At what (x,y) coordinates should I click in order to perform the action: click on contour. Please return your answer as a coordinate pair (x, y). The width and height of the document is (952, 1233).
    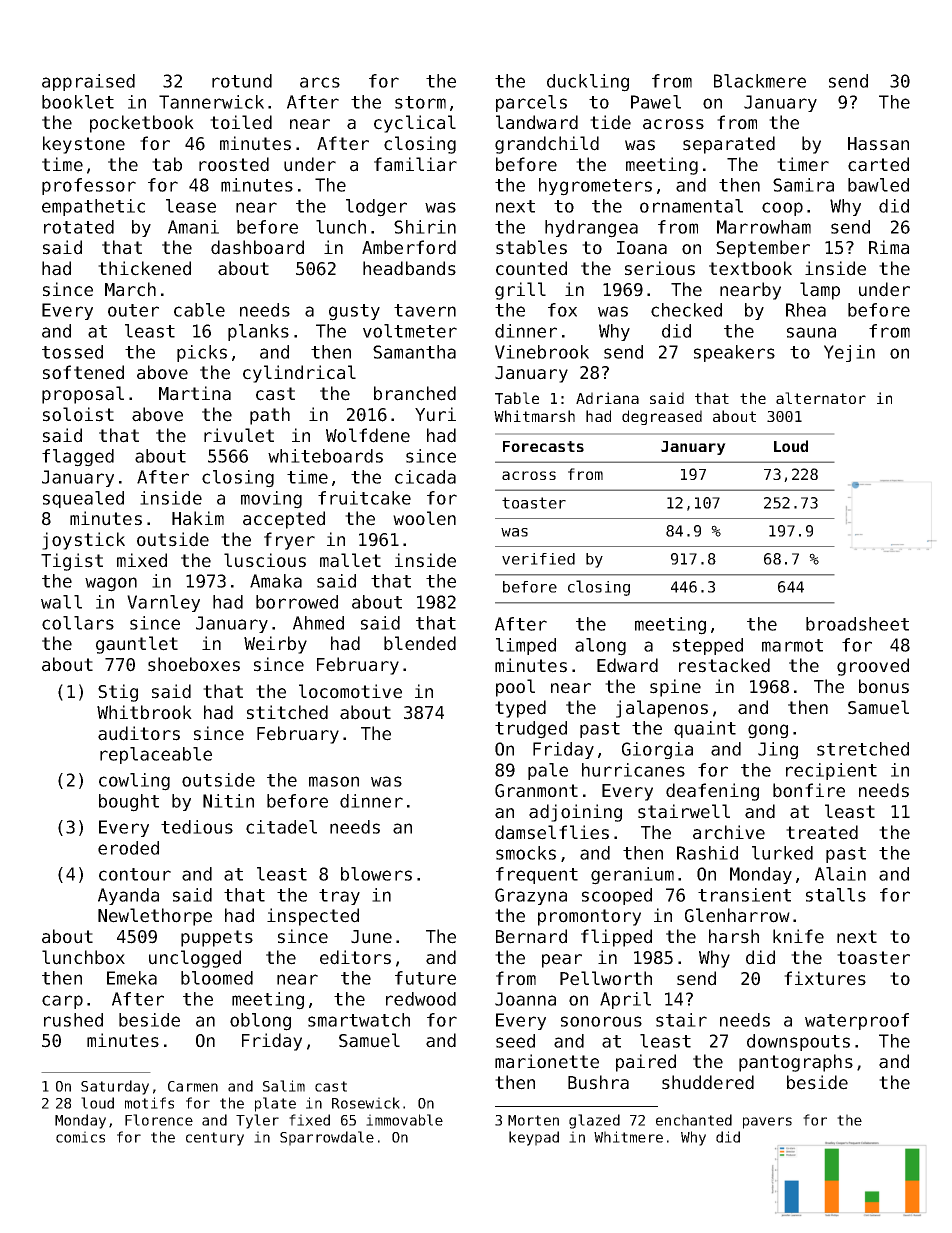
    Looking at the image, I should click on (135, 874).
